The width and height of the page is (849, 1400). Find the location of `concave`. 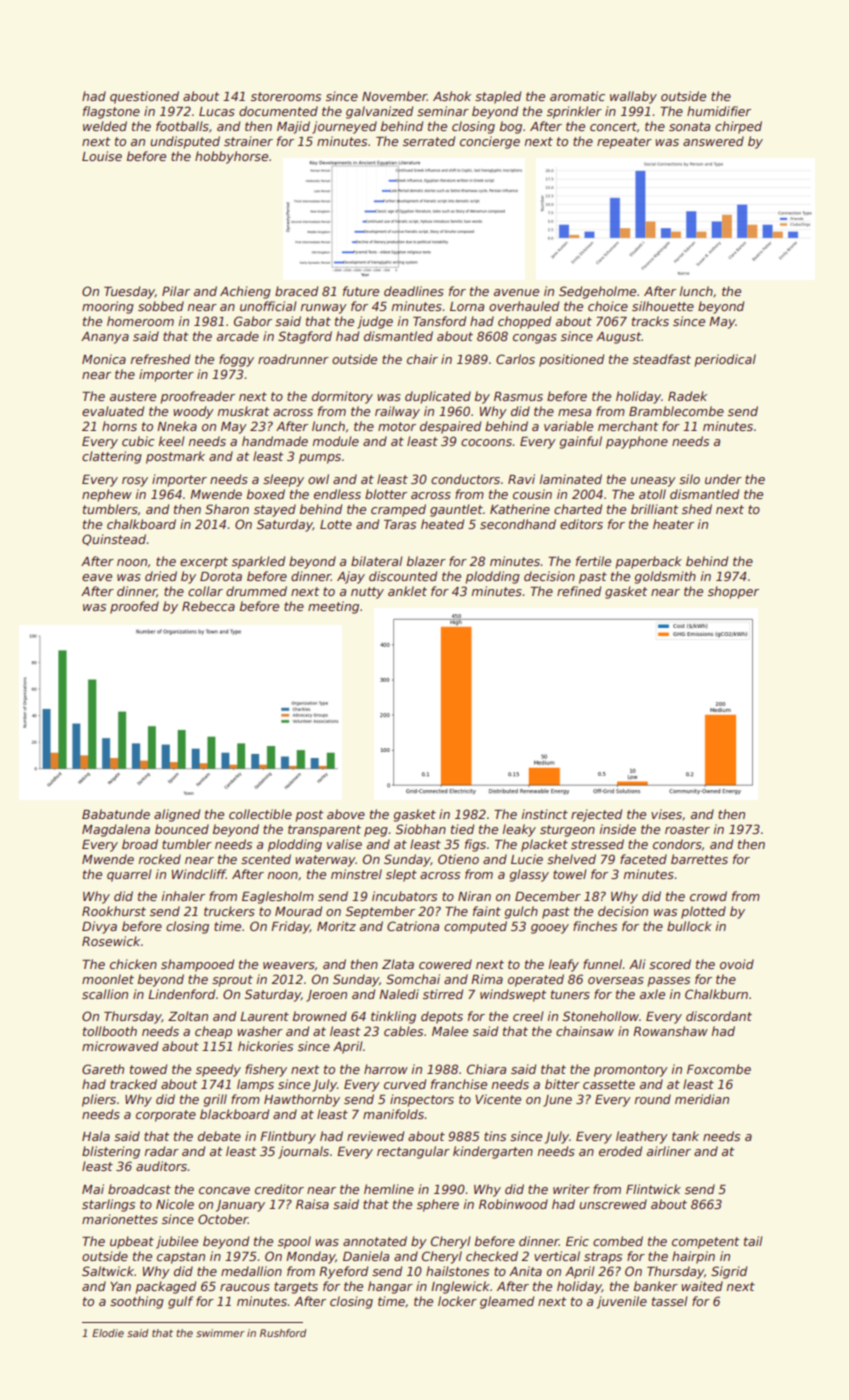

concave is located at coordinates (224, 1190).
